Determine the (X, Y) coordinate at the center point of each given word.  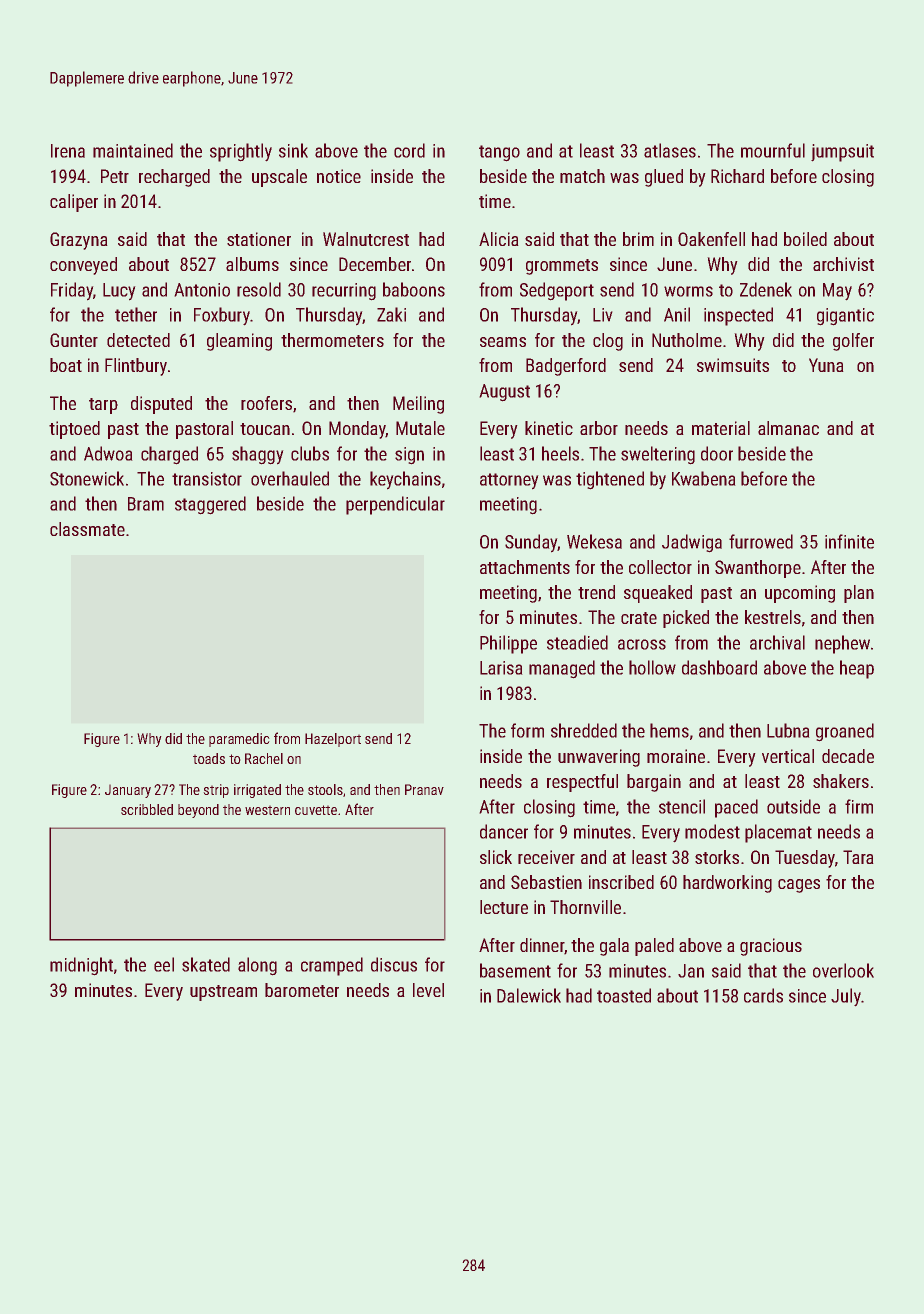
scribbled (147, 809)
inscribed (621, 882)
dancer (504, 831)
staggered (210, 505)
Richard (737, 176)
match (582, 176)
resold (259, 289)
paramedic (239, 740)
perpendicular (395, 505)
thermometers (332, 340)
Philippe (508, 644)
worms (688, 291)
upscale (279, 178)
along (257, 966)
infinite (849, 541)
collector (660, 567)
